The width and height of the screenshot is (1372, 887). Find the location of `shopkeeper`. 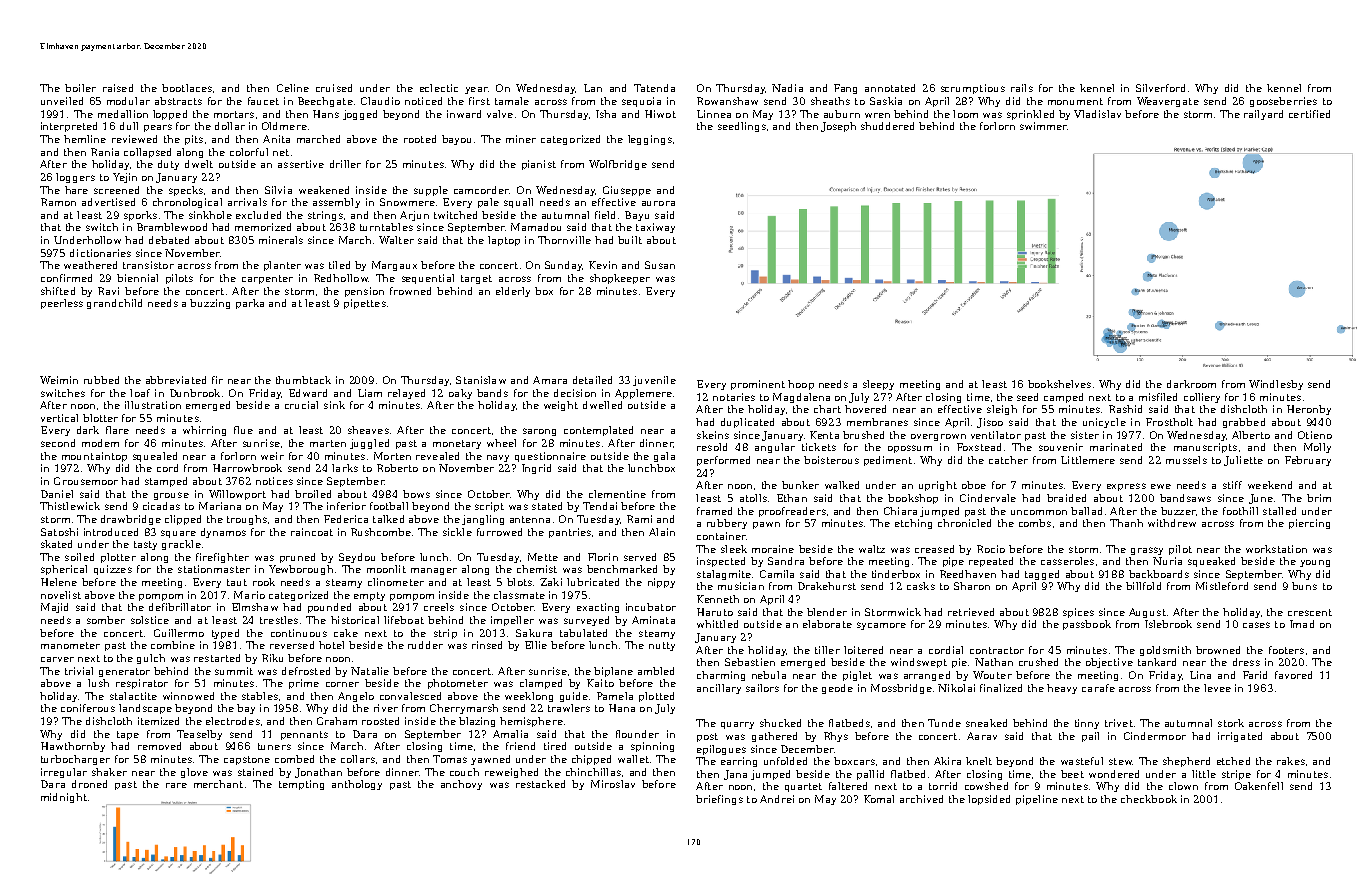

shopkeeper is located at coordinates (620, 279).
